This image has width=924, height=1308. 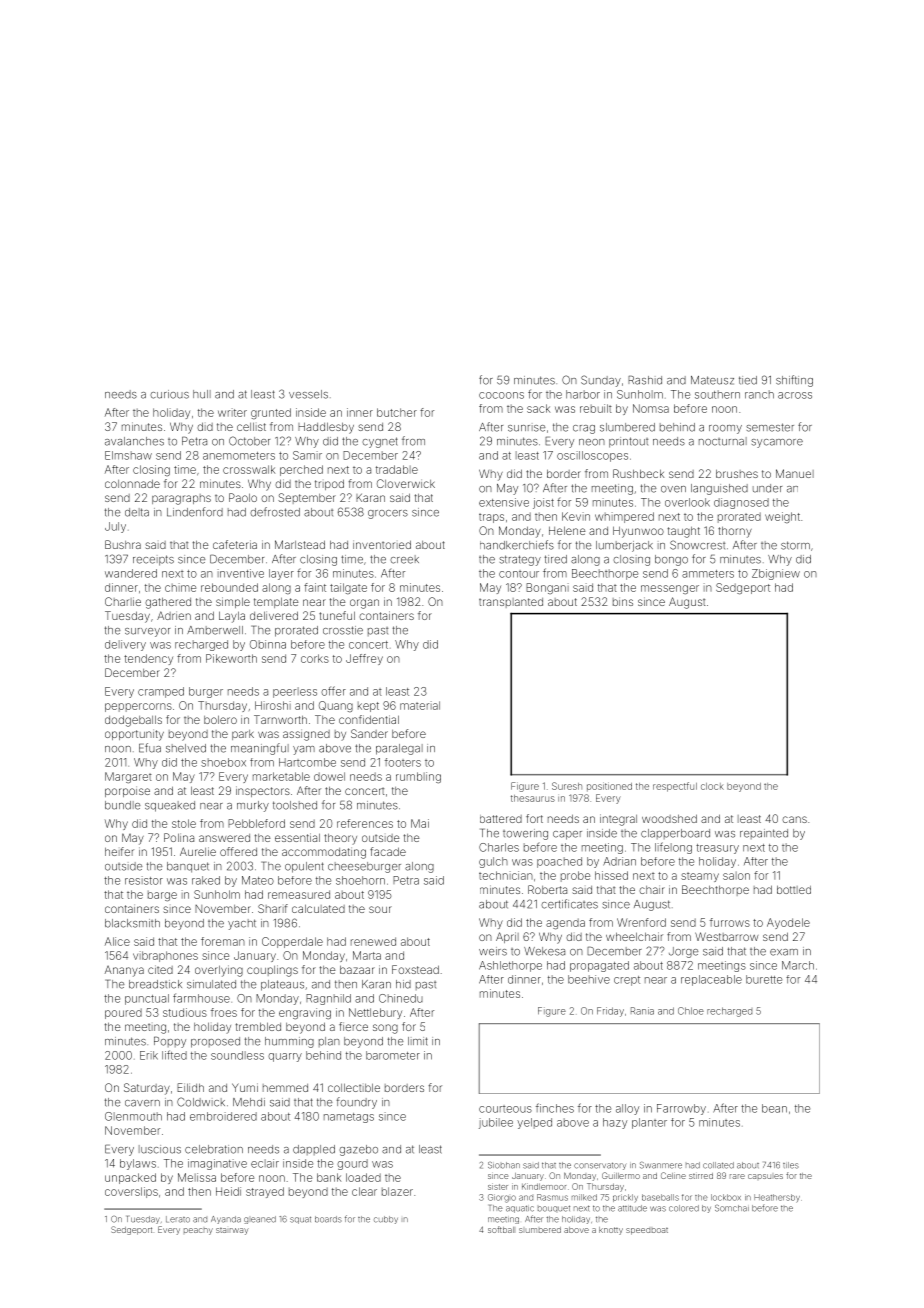 What do you see at coordinates (272, 971) in the image?
I see `couplings` at bounding box center [272, 971].
